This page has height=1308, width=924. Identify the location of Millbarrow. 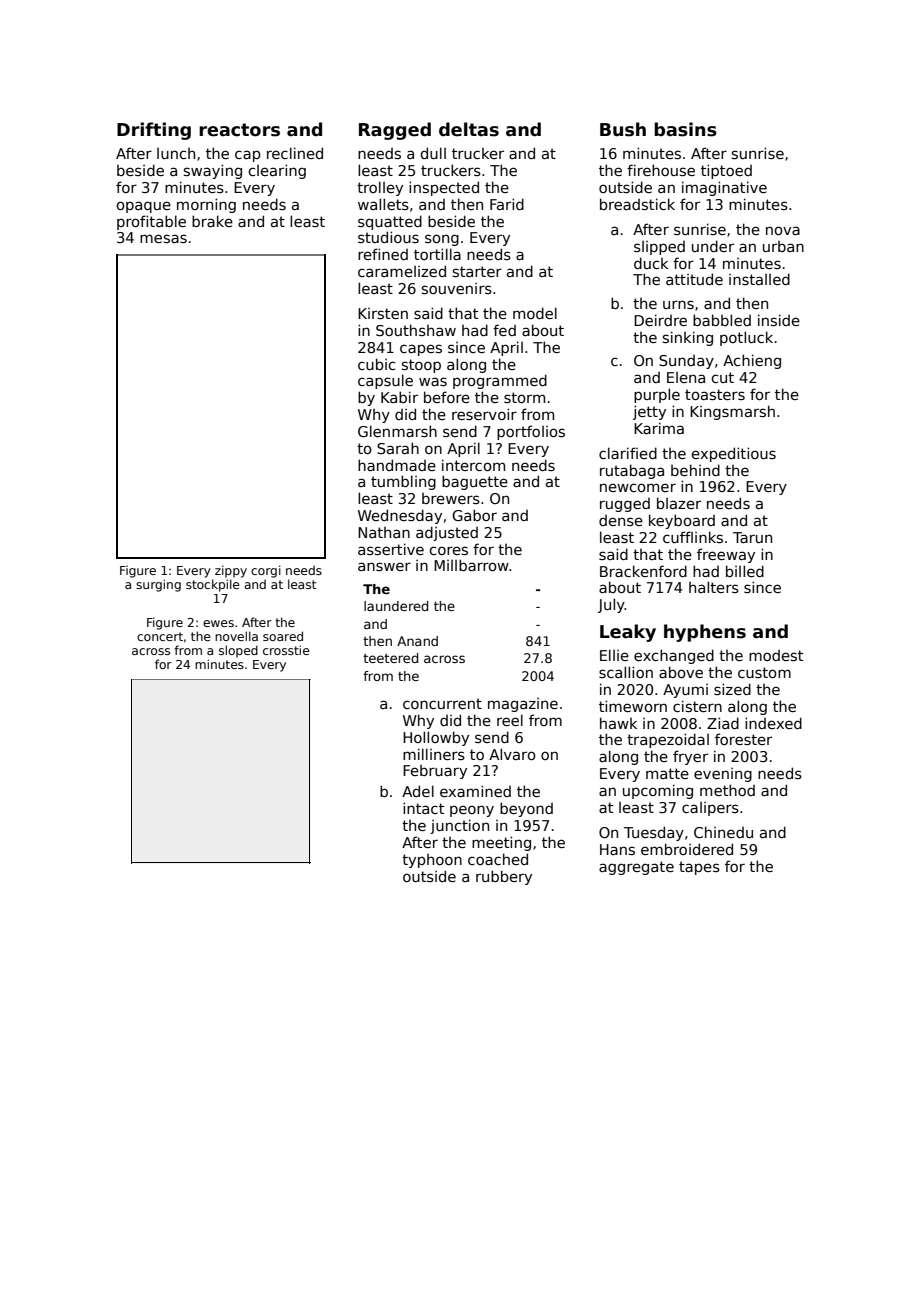
(471, 565).
